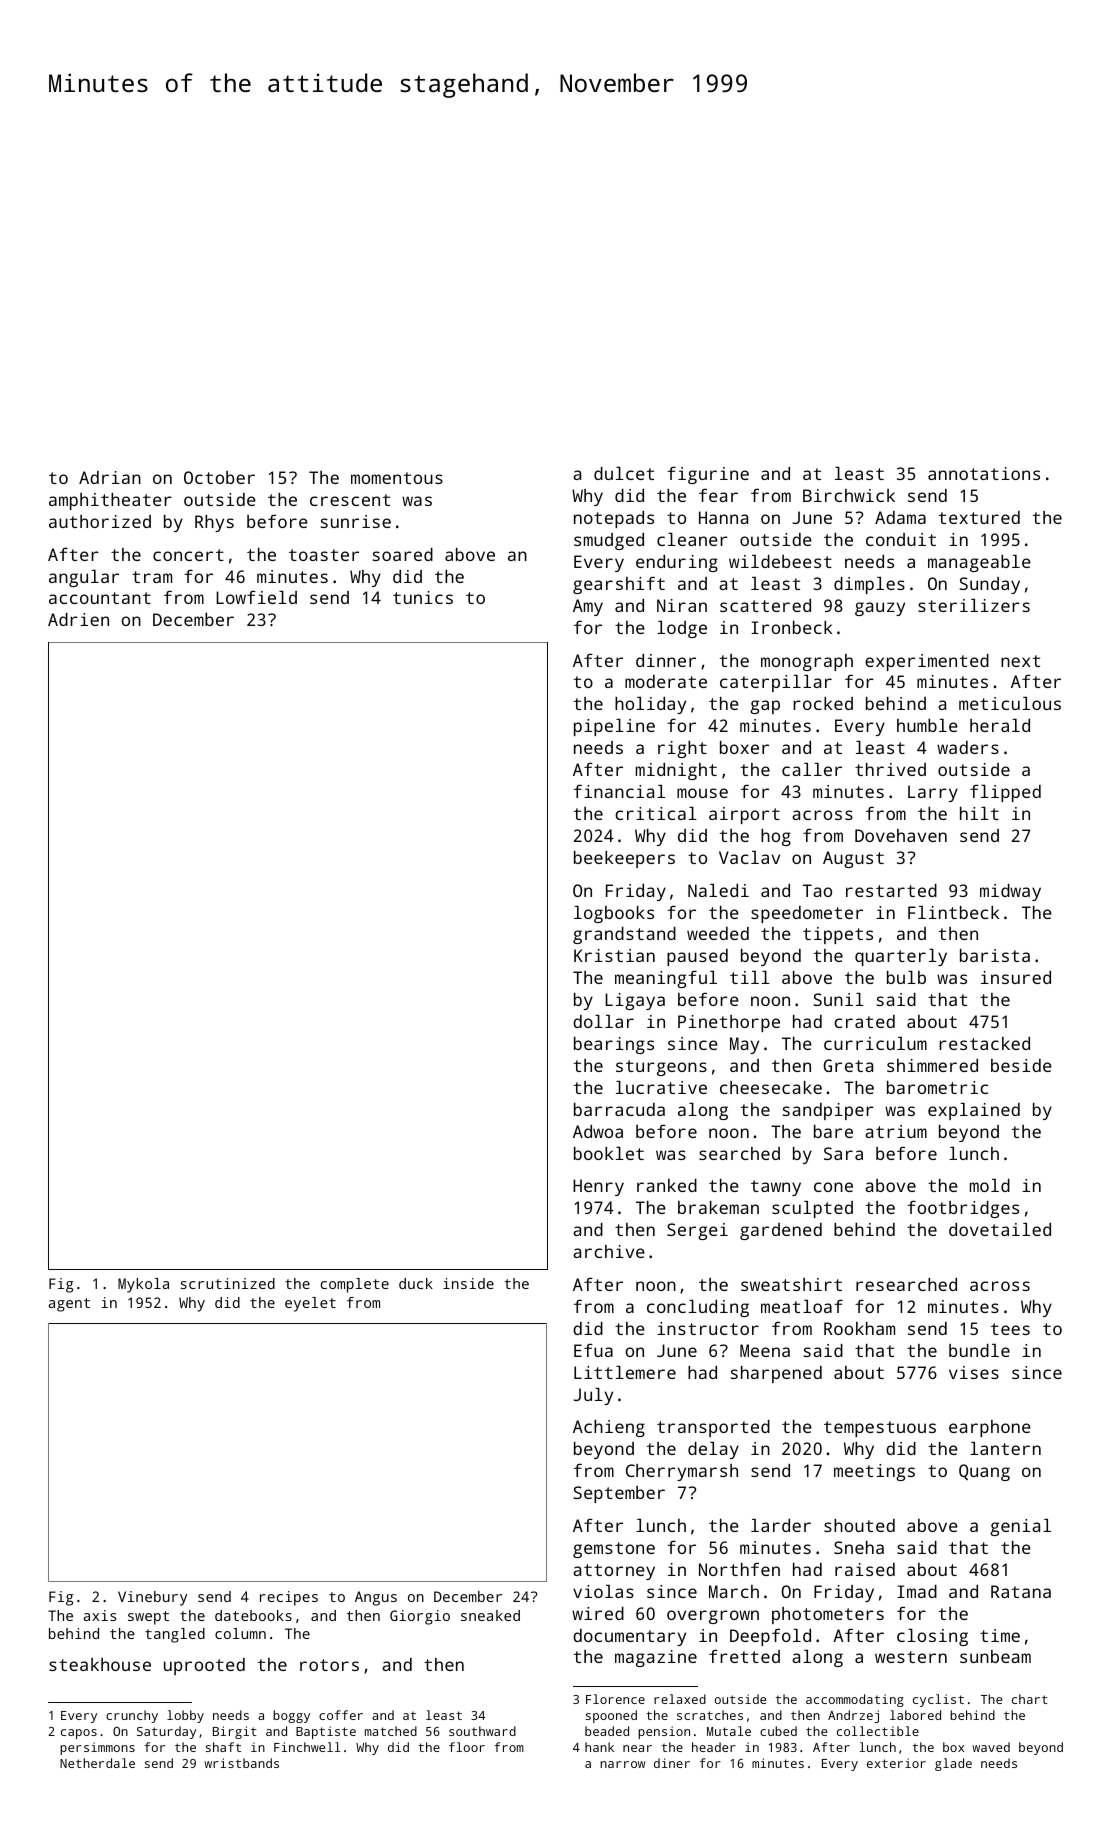  Describe the element at coordinates (624, 473) in the image. I see `dulcet` at that location.
